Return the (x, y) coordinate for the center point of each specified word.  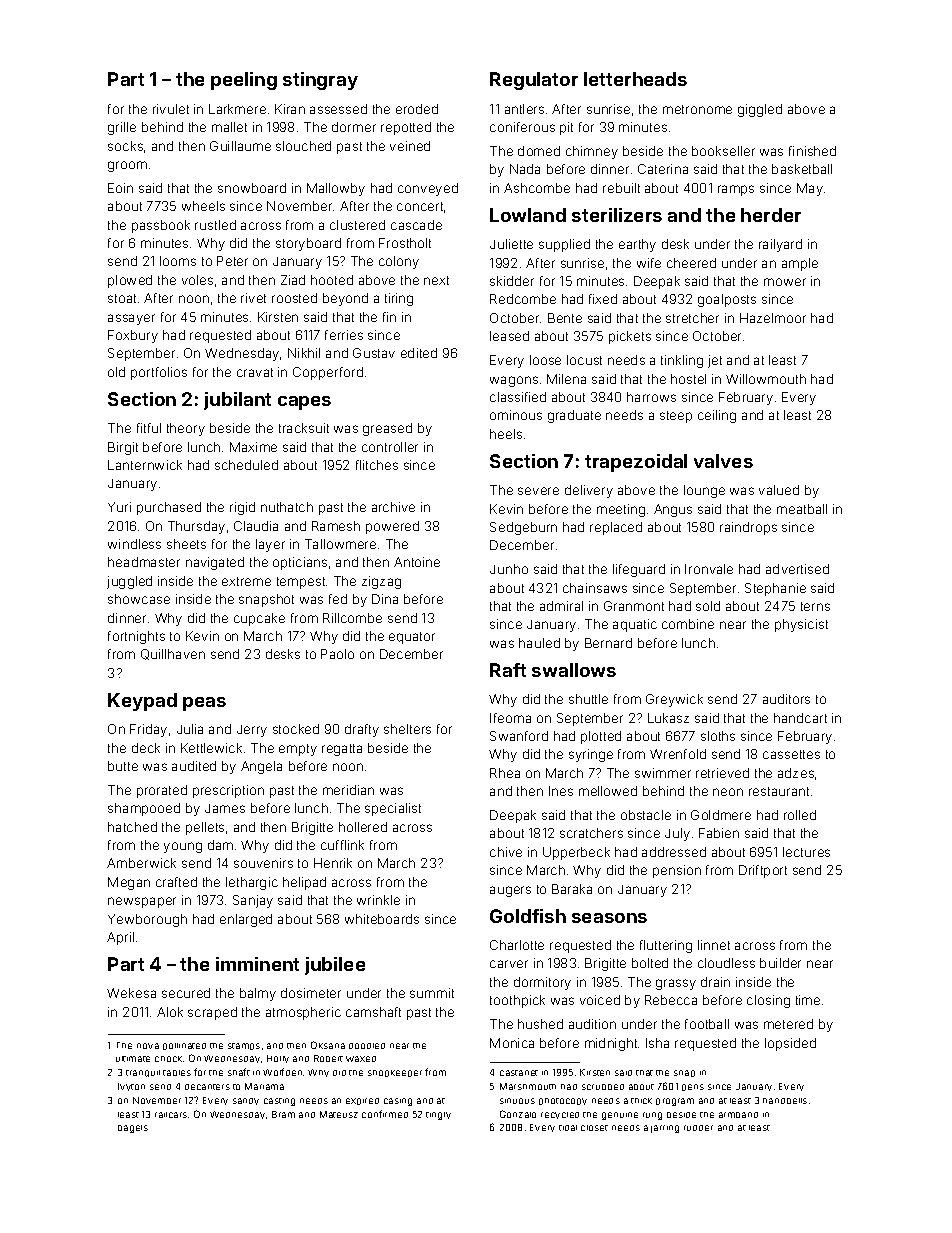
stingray (320, 81)
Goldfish (528, 916)
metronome (697, 109)
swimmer (663, 773)
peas (204, 704)
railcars (171, 1115)
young (183, 847)
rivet (253, 298)
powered (392, 527)
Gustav (374, 353)
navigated (215, 563)
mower (785, 282)
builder (780, 963)
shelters (407, 729)
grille (122, 128)
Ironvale (709, 569)
